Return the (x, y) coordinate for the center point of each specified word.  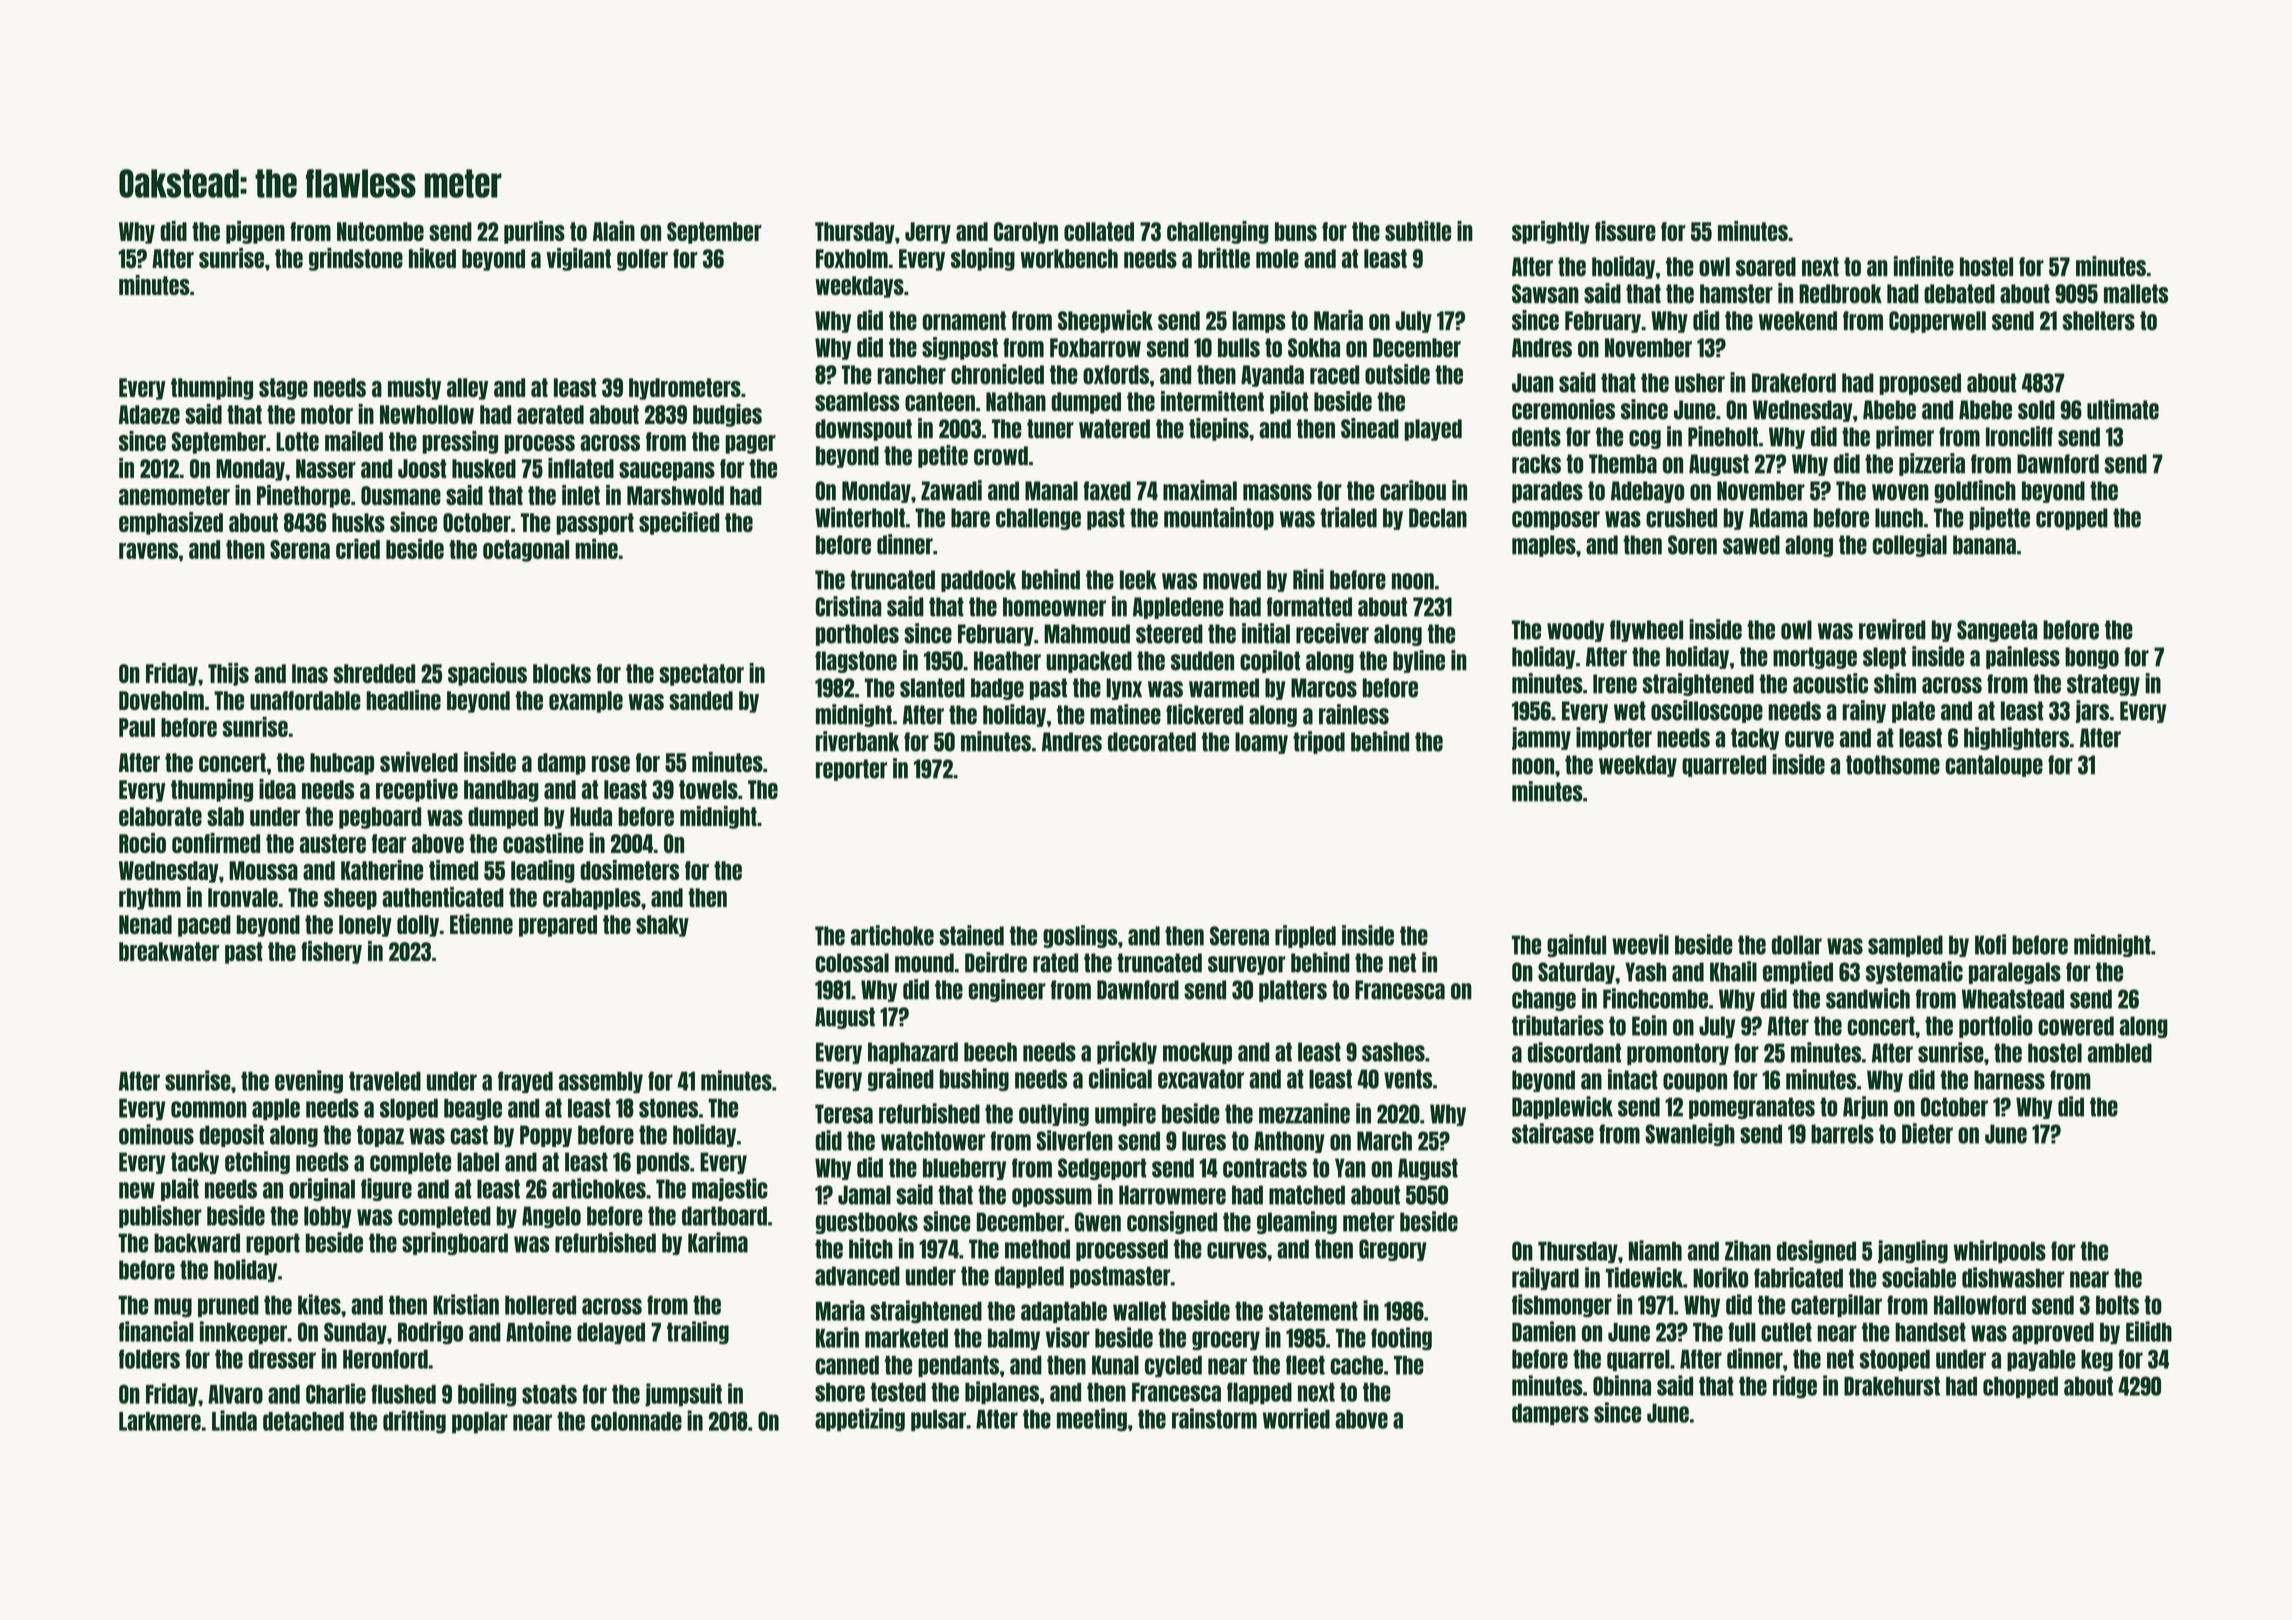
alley (467, 389)
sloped (409, 1109)
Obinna (1622, 1385)
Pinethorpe (303, 496)
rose (611, 764)
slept (1884, 658)
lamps (1259, 322)
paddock (978, 581)
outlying (1054, 1114)
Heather (1007, 661)
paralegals (2015, 973)
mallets (2136, 294)
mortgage (1815, 658)
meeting (1092, 1420)
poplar (480, 1423)
